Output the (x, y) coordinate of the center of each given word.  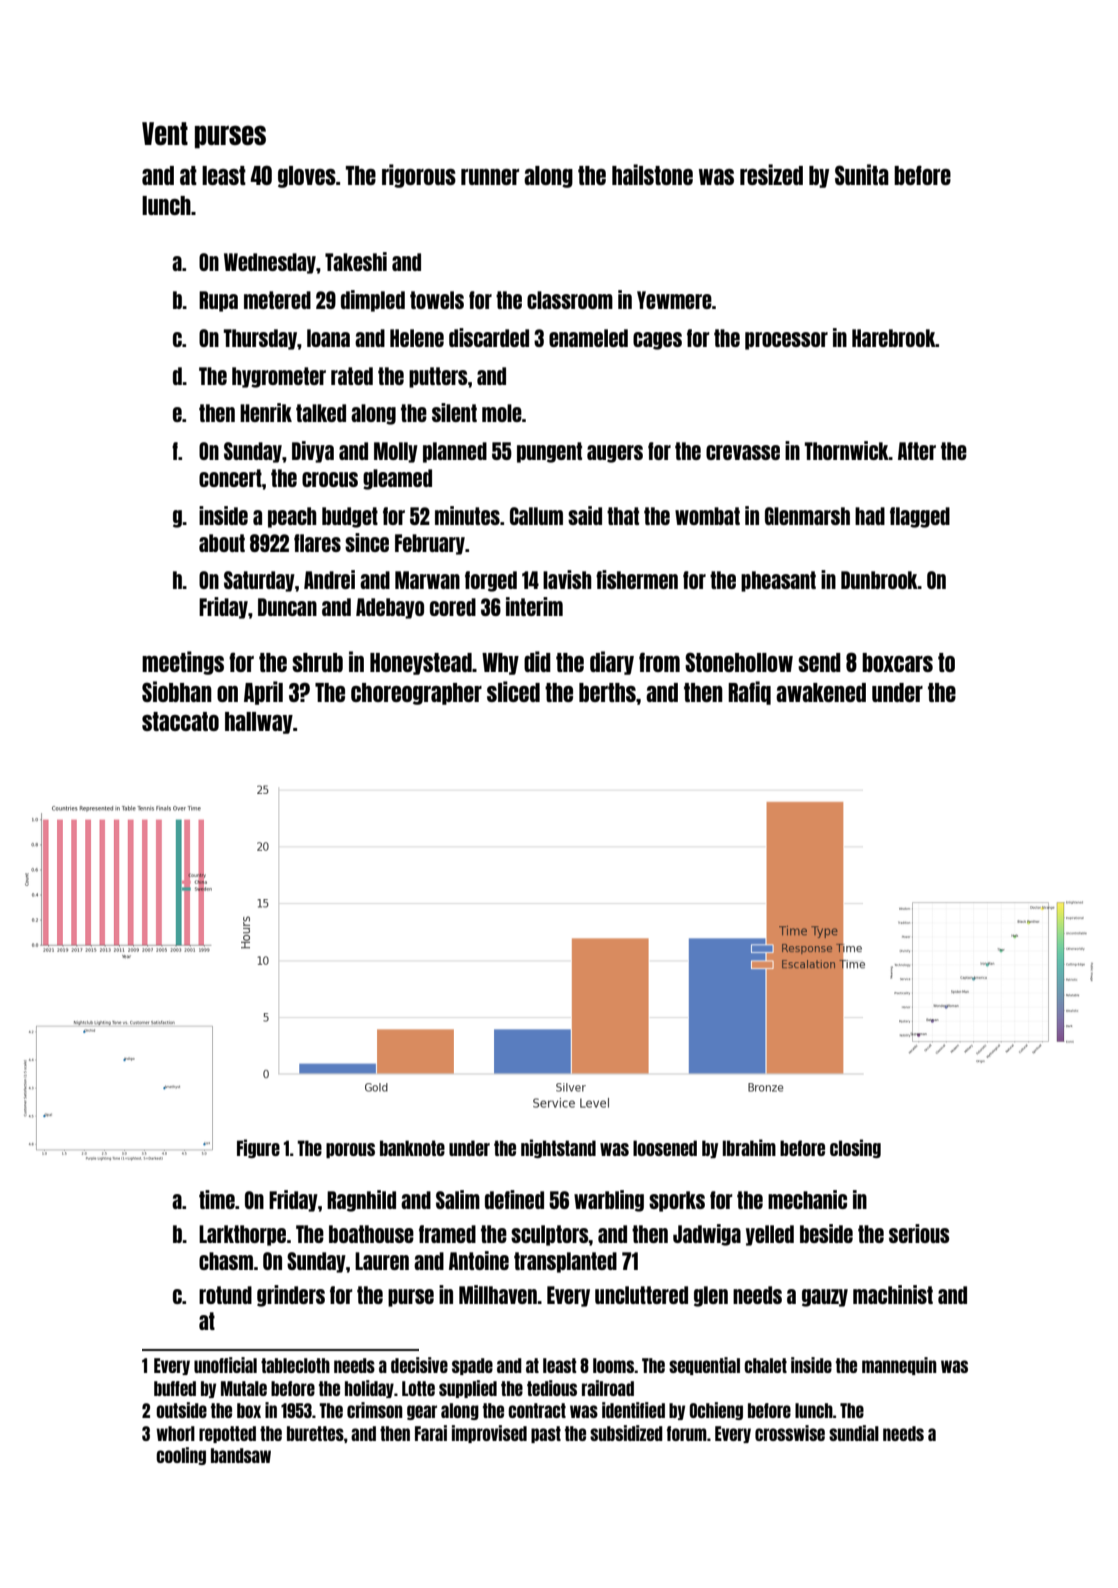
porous (350, 1150)
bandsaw (241, 1455)
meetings (183, 663)
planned (455, 452)
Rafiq (749, 693)
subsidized (626, 1433)
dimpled (373, 301)
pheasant (778, 581)
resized (771, 174)
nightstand (558, 1148)
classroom (570, 300)
